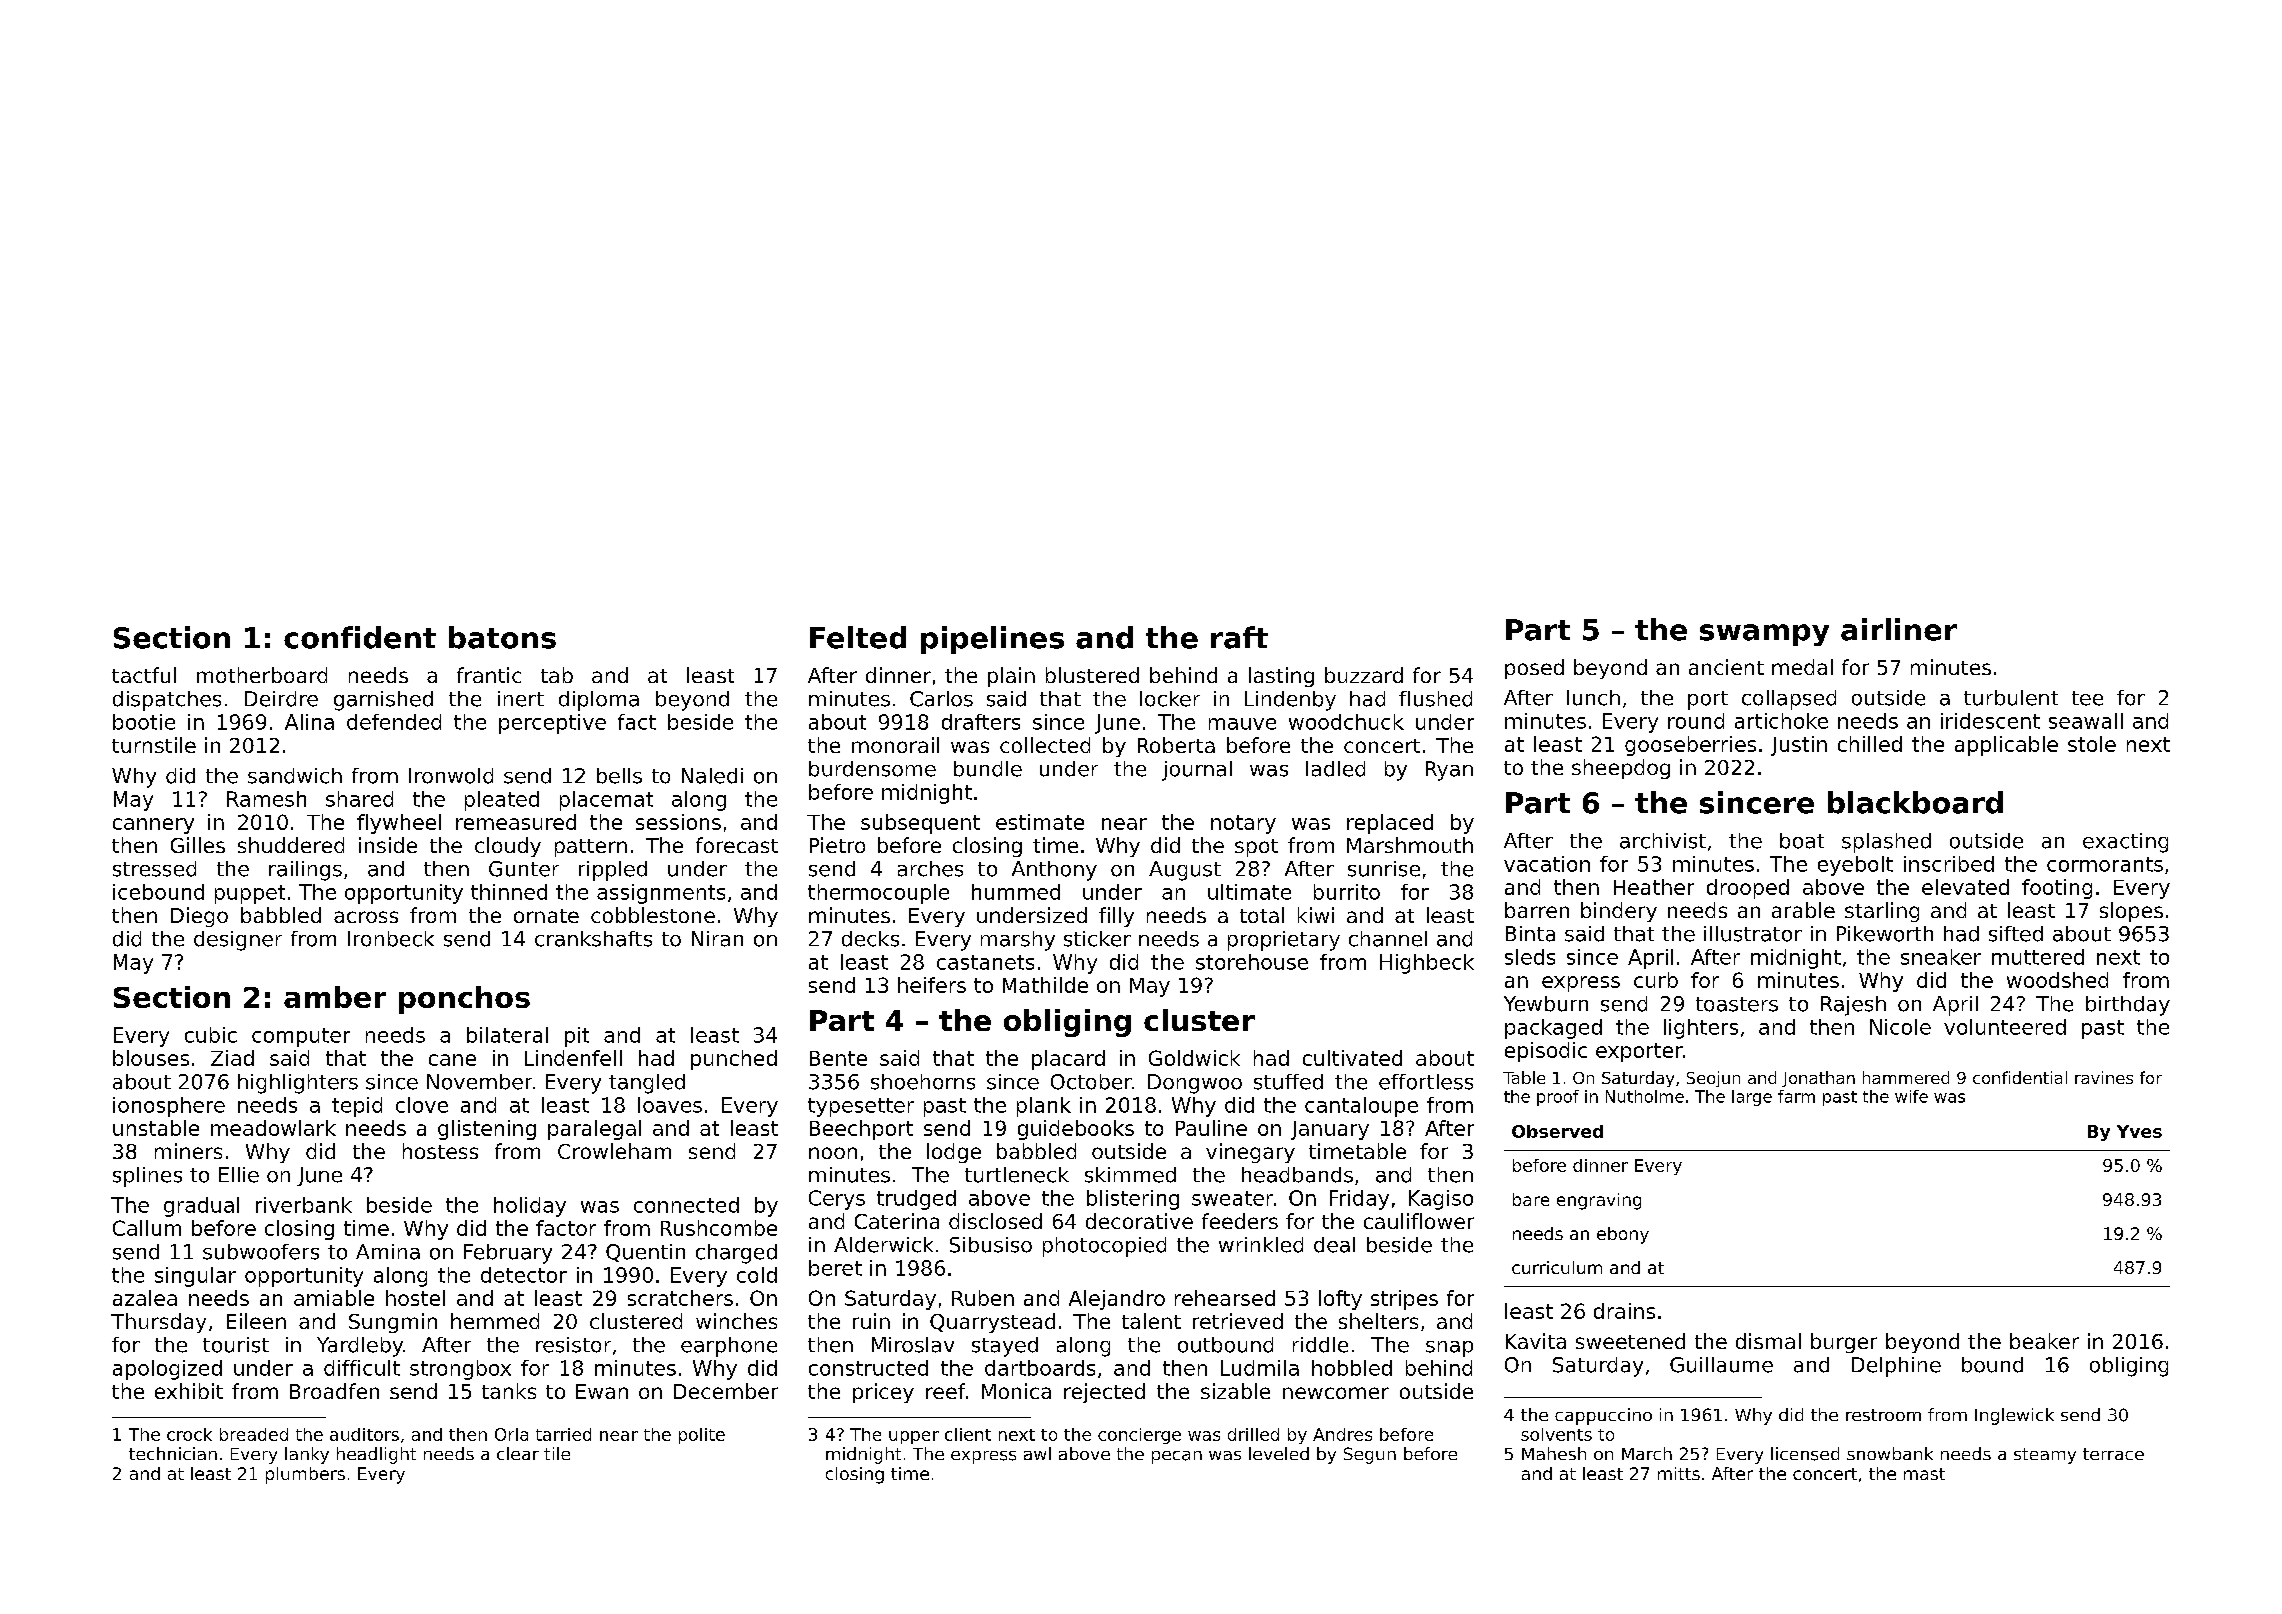  I want to click on plumbers, so click(305, 1475).
